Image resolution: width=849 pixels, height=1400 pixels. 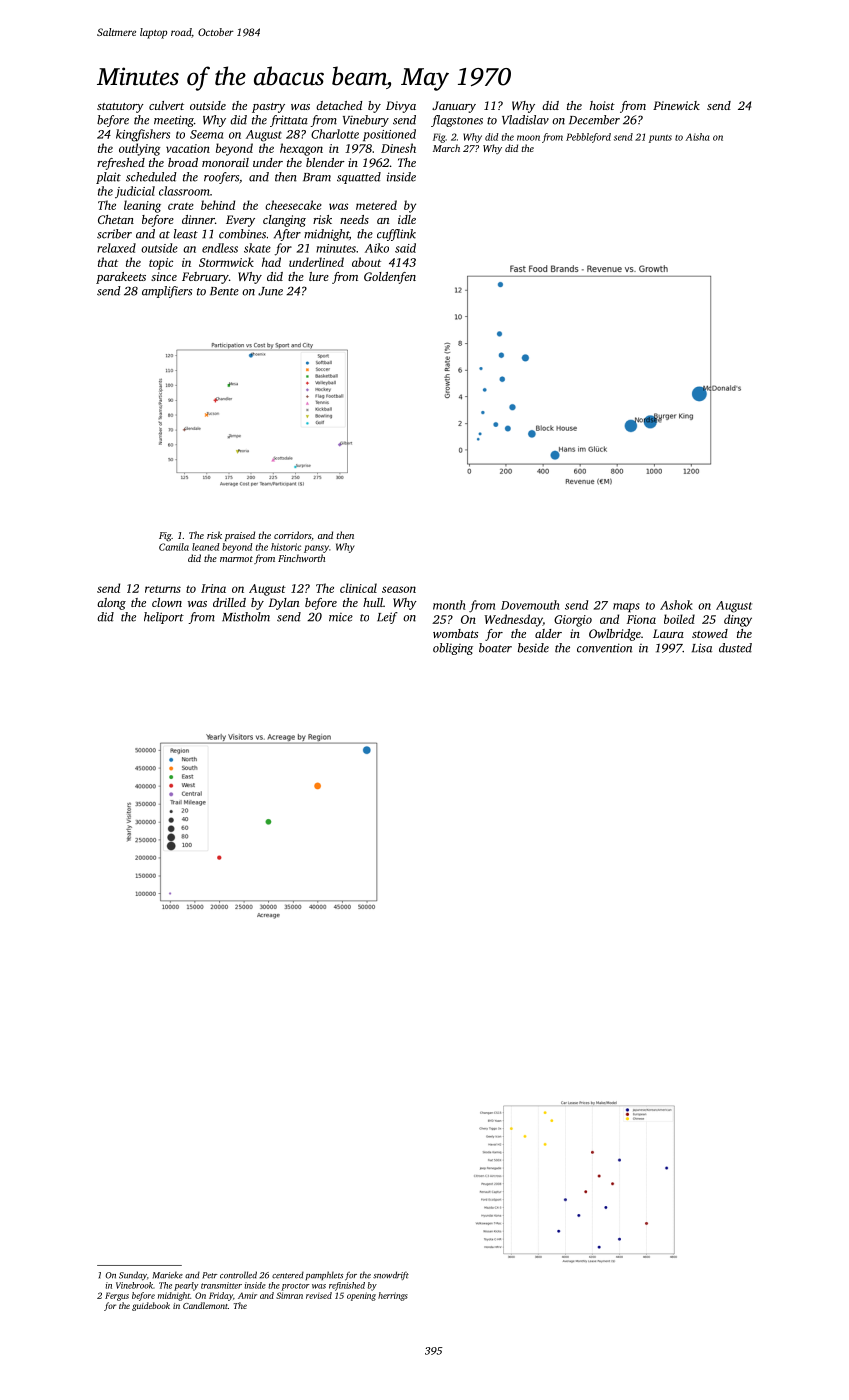 I want to click on Chetan, so click(x=116, y=219).
